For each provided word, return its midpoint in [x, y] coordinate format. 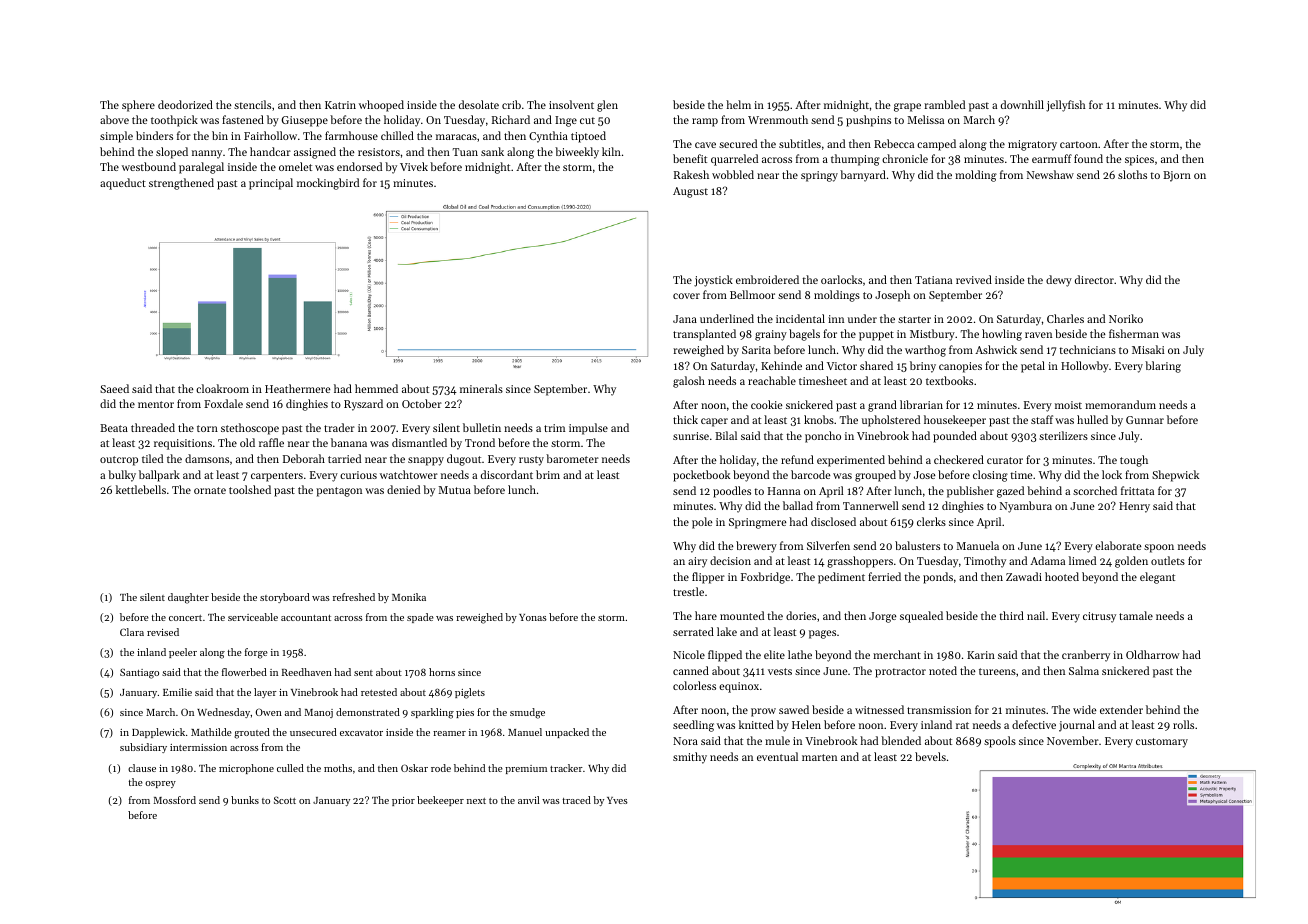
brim [548, 474]
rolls [1183, 724]
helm [738, 104]
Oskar [414, 768]
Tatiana [933, 280]
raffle [271, 442]
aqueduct [123, 184]
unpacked [567, 733]
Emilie [177, 692]
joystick [713, 281]
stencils [252, 104]
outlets [1168, 560]
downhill [1022, 104]
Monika [409, 597]
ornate [210, 490]
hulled [1092, 419]
